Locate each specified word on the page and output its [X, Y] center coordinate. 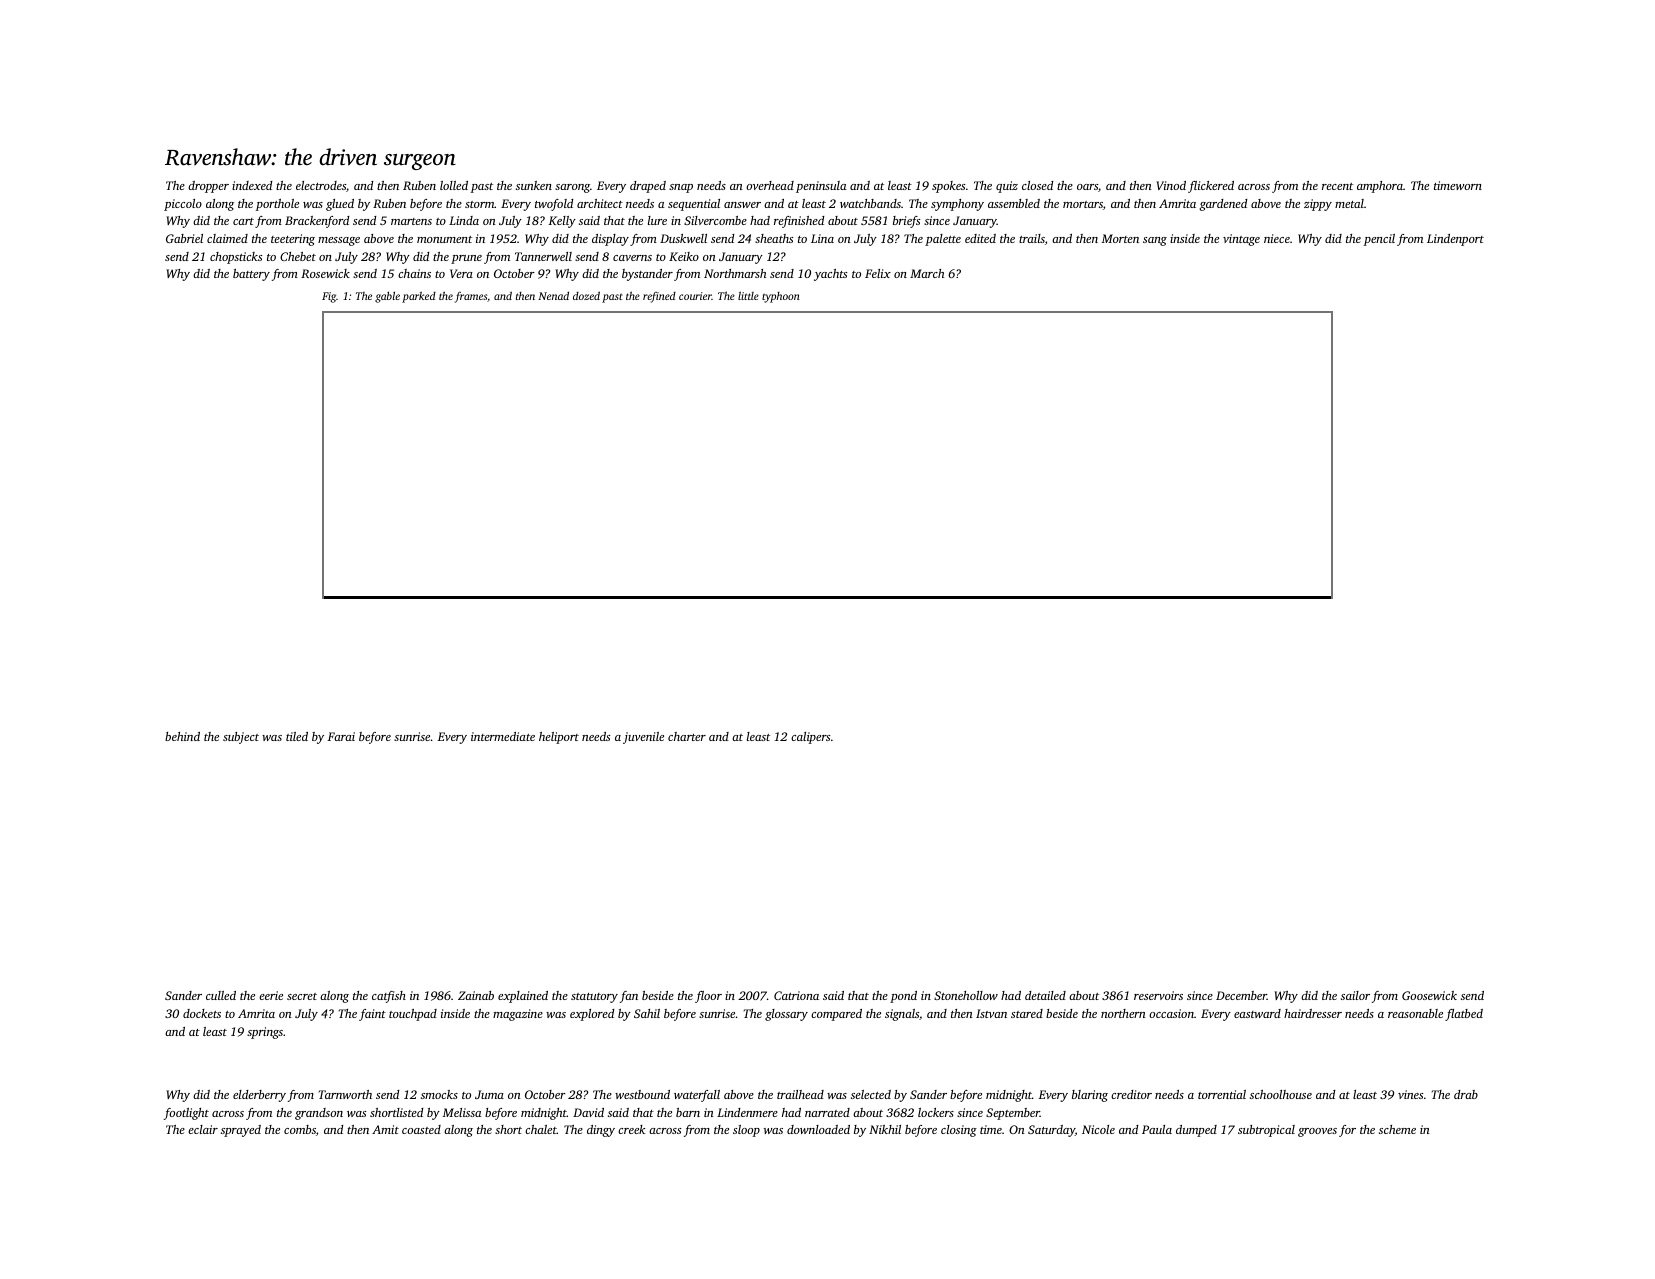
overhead [770, 185]
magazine [518, 1015]
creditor [1131, 1094]
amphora [1380, 187]
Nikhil [885, 1129]
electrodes [321, 185]
